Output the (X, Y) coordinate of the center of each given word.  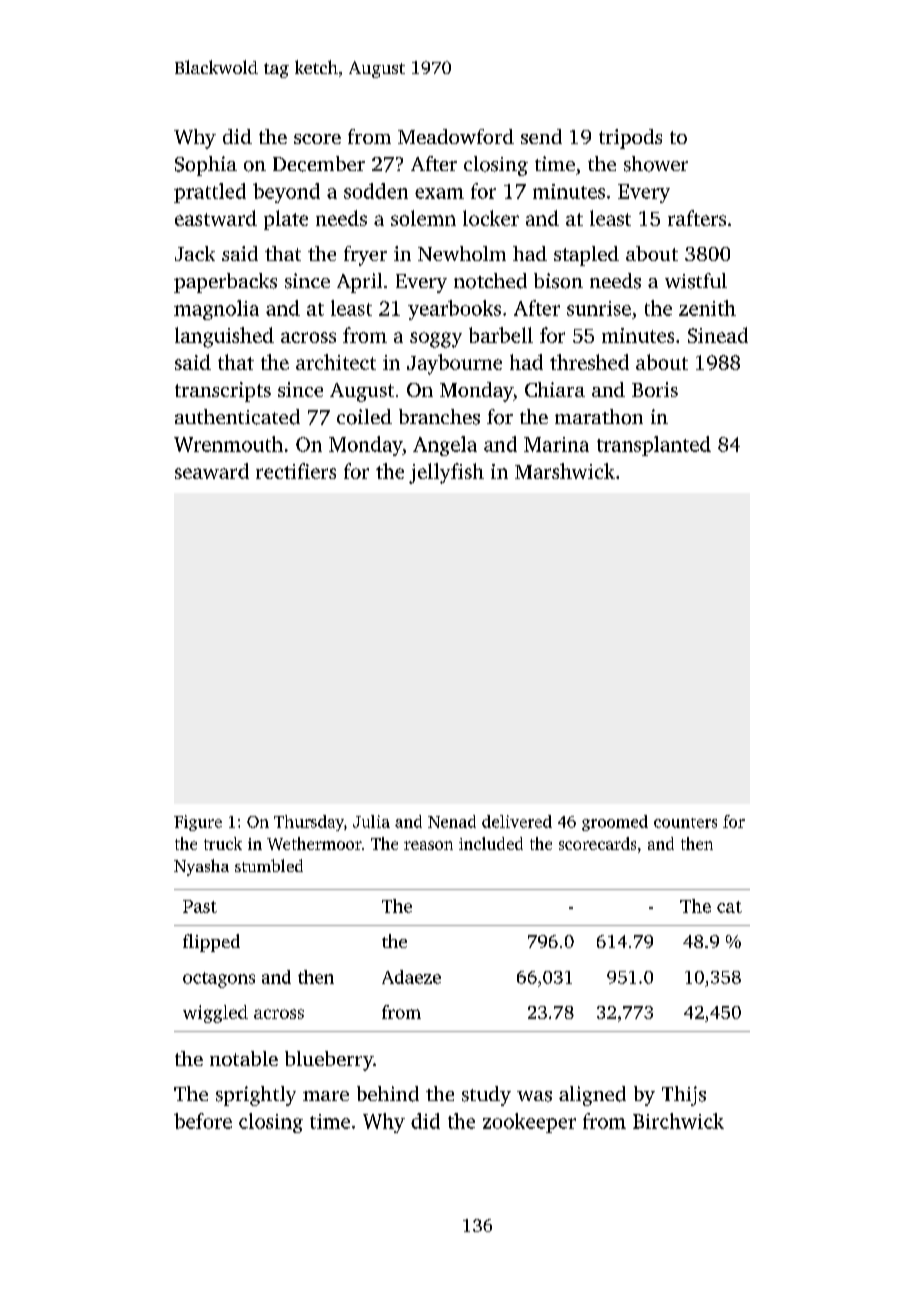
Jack (195, 253)
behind (388, 1094)
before (203, 1121)
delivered (517, 821)
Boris (655, 389)
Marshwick (565, 471)
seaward (212, 471)
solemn (423, 218)
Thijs (684, 1096)
